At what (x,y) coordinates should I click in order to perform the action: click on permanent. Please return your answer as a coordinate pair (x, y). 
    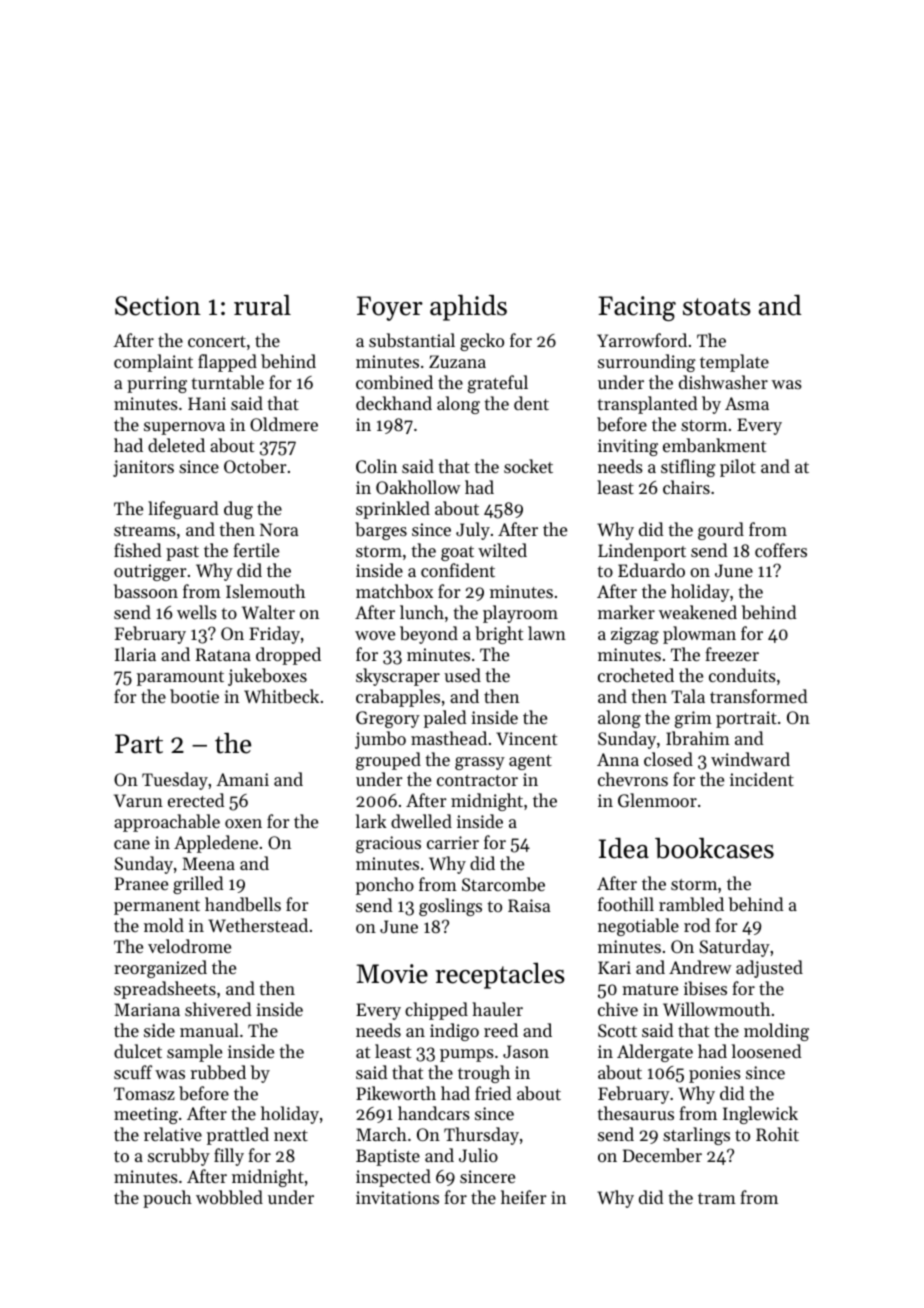
    Looking at the image, I should click on (157, 907).
